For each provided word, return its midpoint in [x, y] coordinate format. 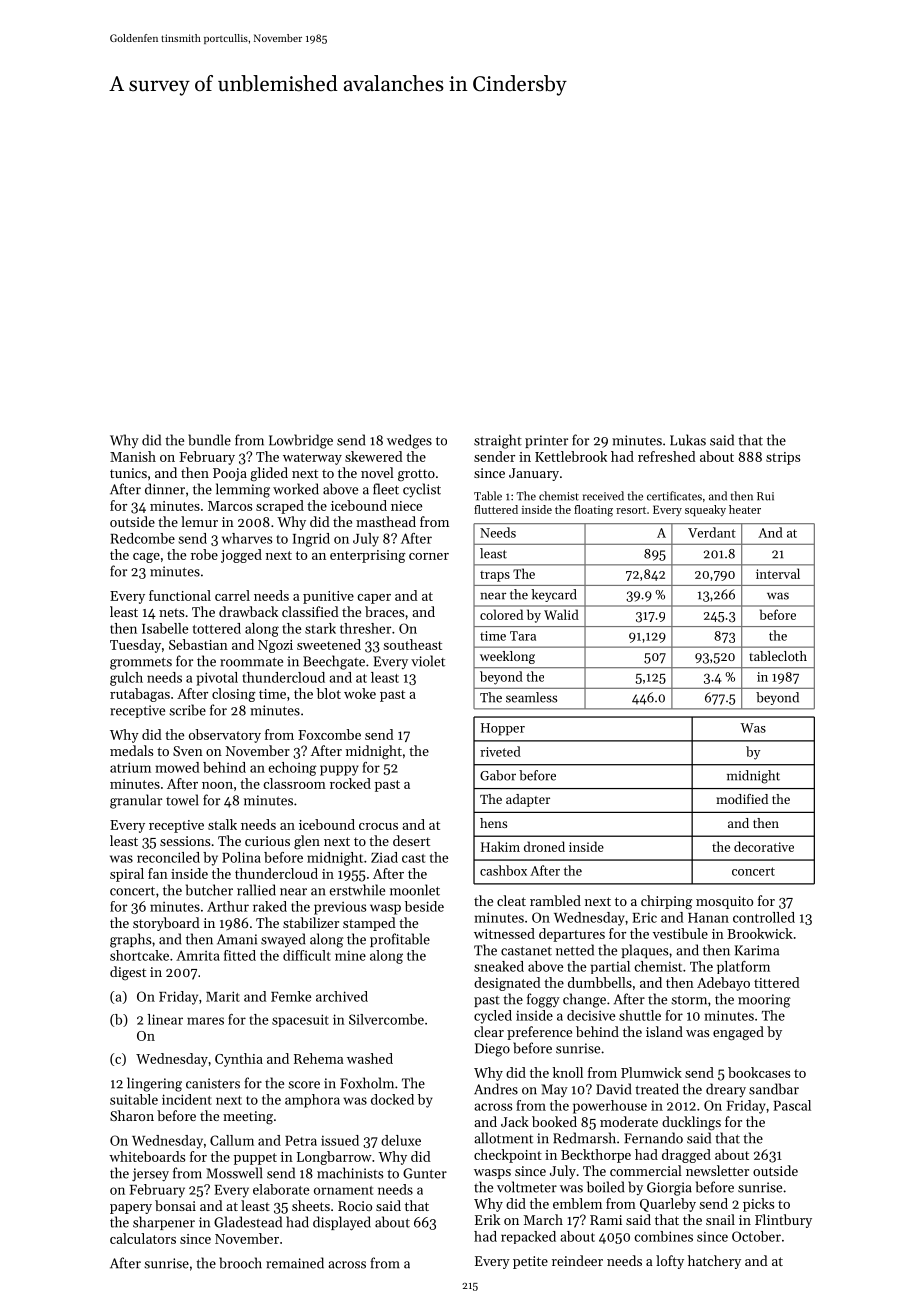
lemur [199, 521]
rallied [256, 890]
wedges [409, 441]
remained [295, 1263]
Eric [645, 918]
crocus [378, 826]
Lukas [688, 440]
